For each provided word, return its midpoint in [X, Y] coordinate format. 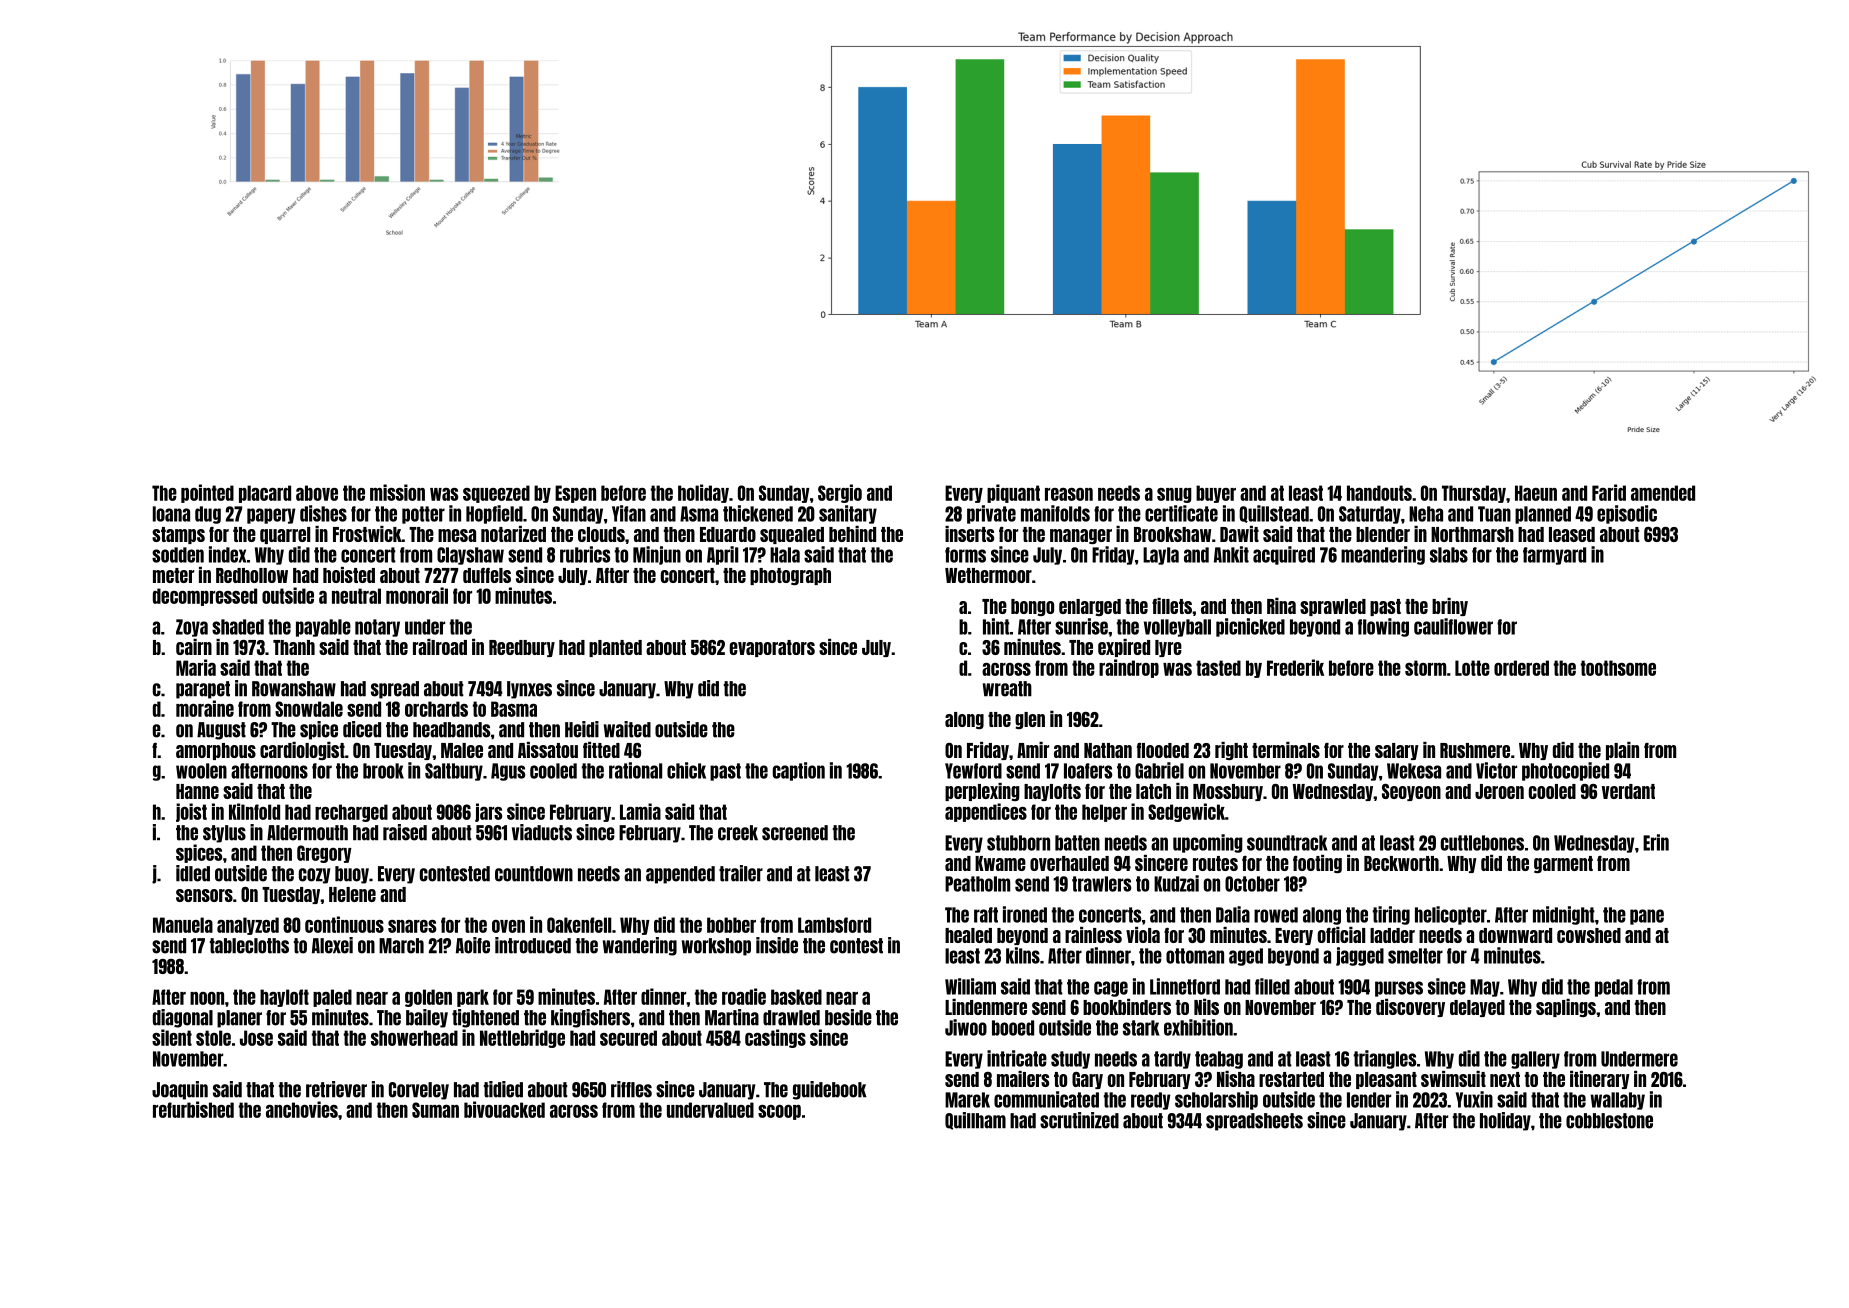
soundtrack [1287, 843]
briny [1450, 607]
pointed [207, 493]
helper [1104, 813]
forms [965, 555]
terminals [1286, 750]
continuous [344, 924]
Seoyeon [1411, 792]
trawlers [1101, 884]
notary [377, 628]
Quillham [975, 1121]
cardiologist [302, 751]
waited [627, 729]
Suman [435, 1110]
